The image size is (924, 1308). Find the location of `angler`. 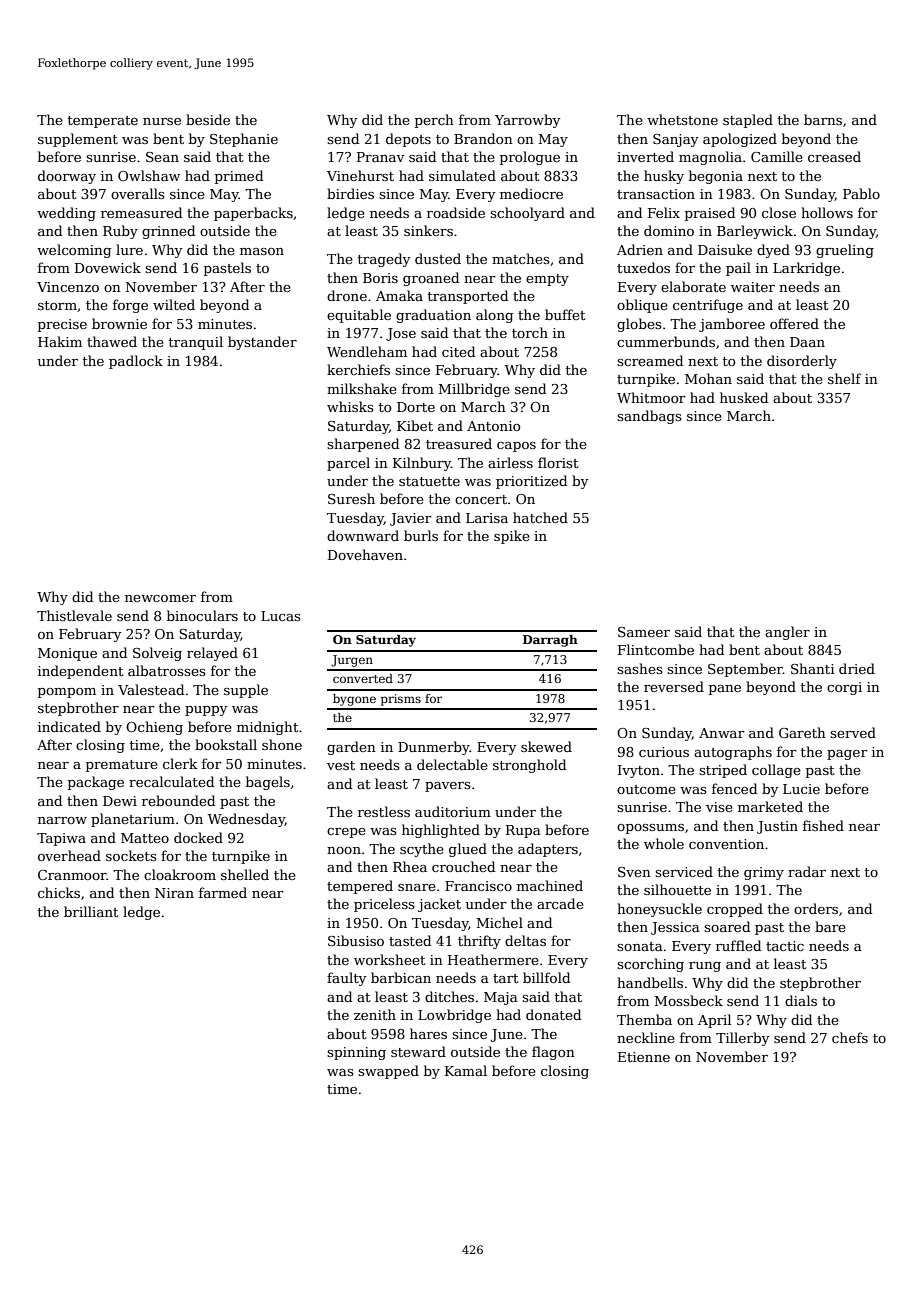

angler is located at coordinates (787, 633).
